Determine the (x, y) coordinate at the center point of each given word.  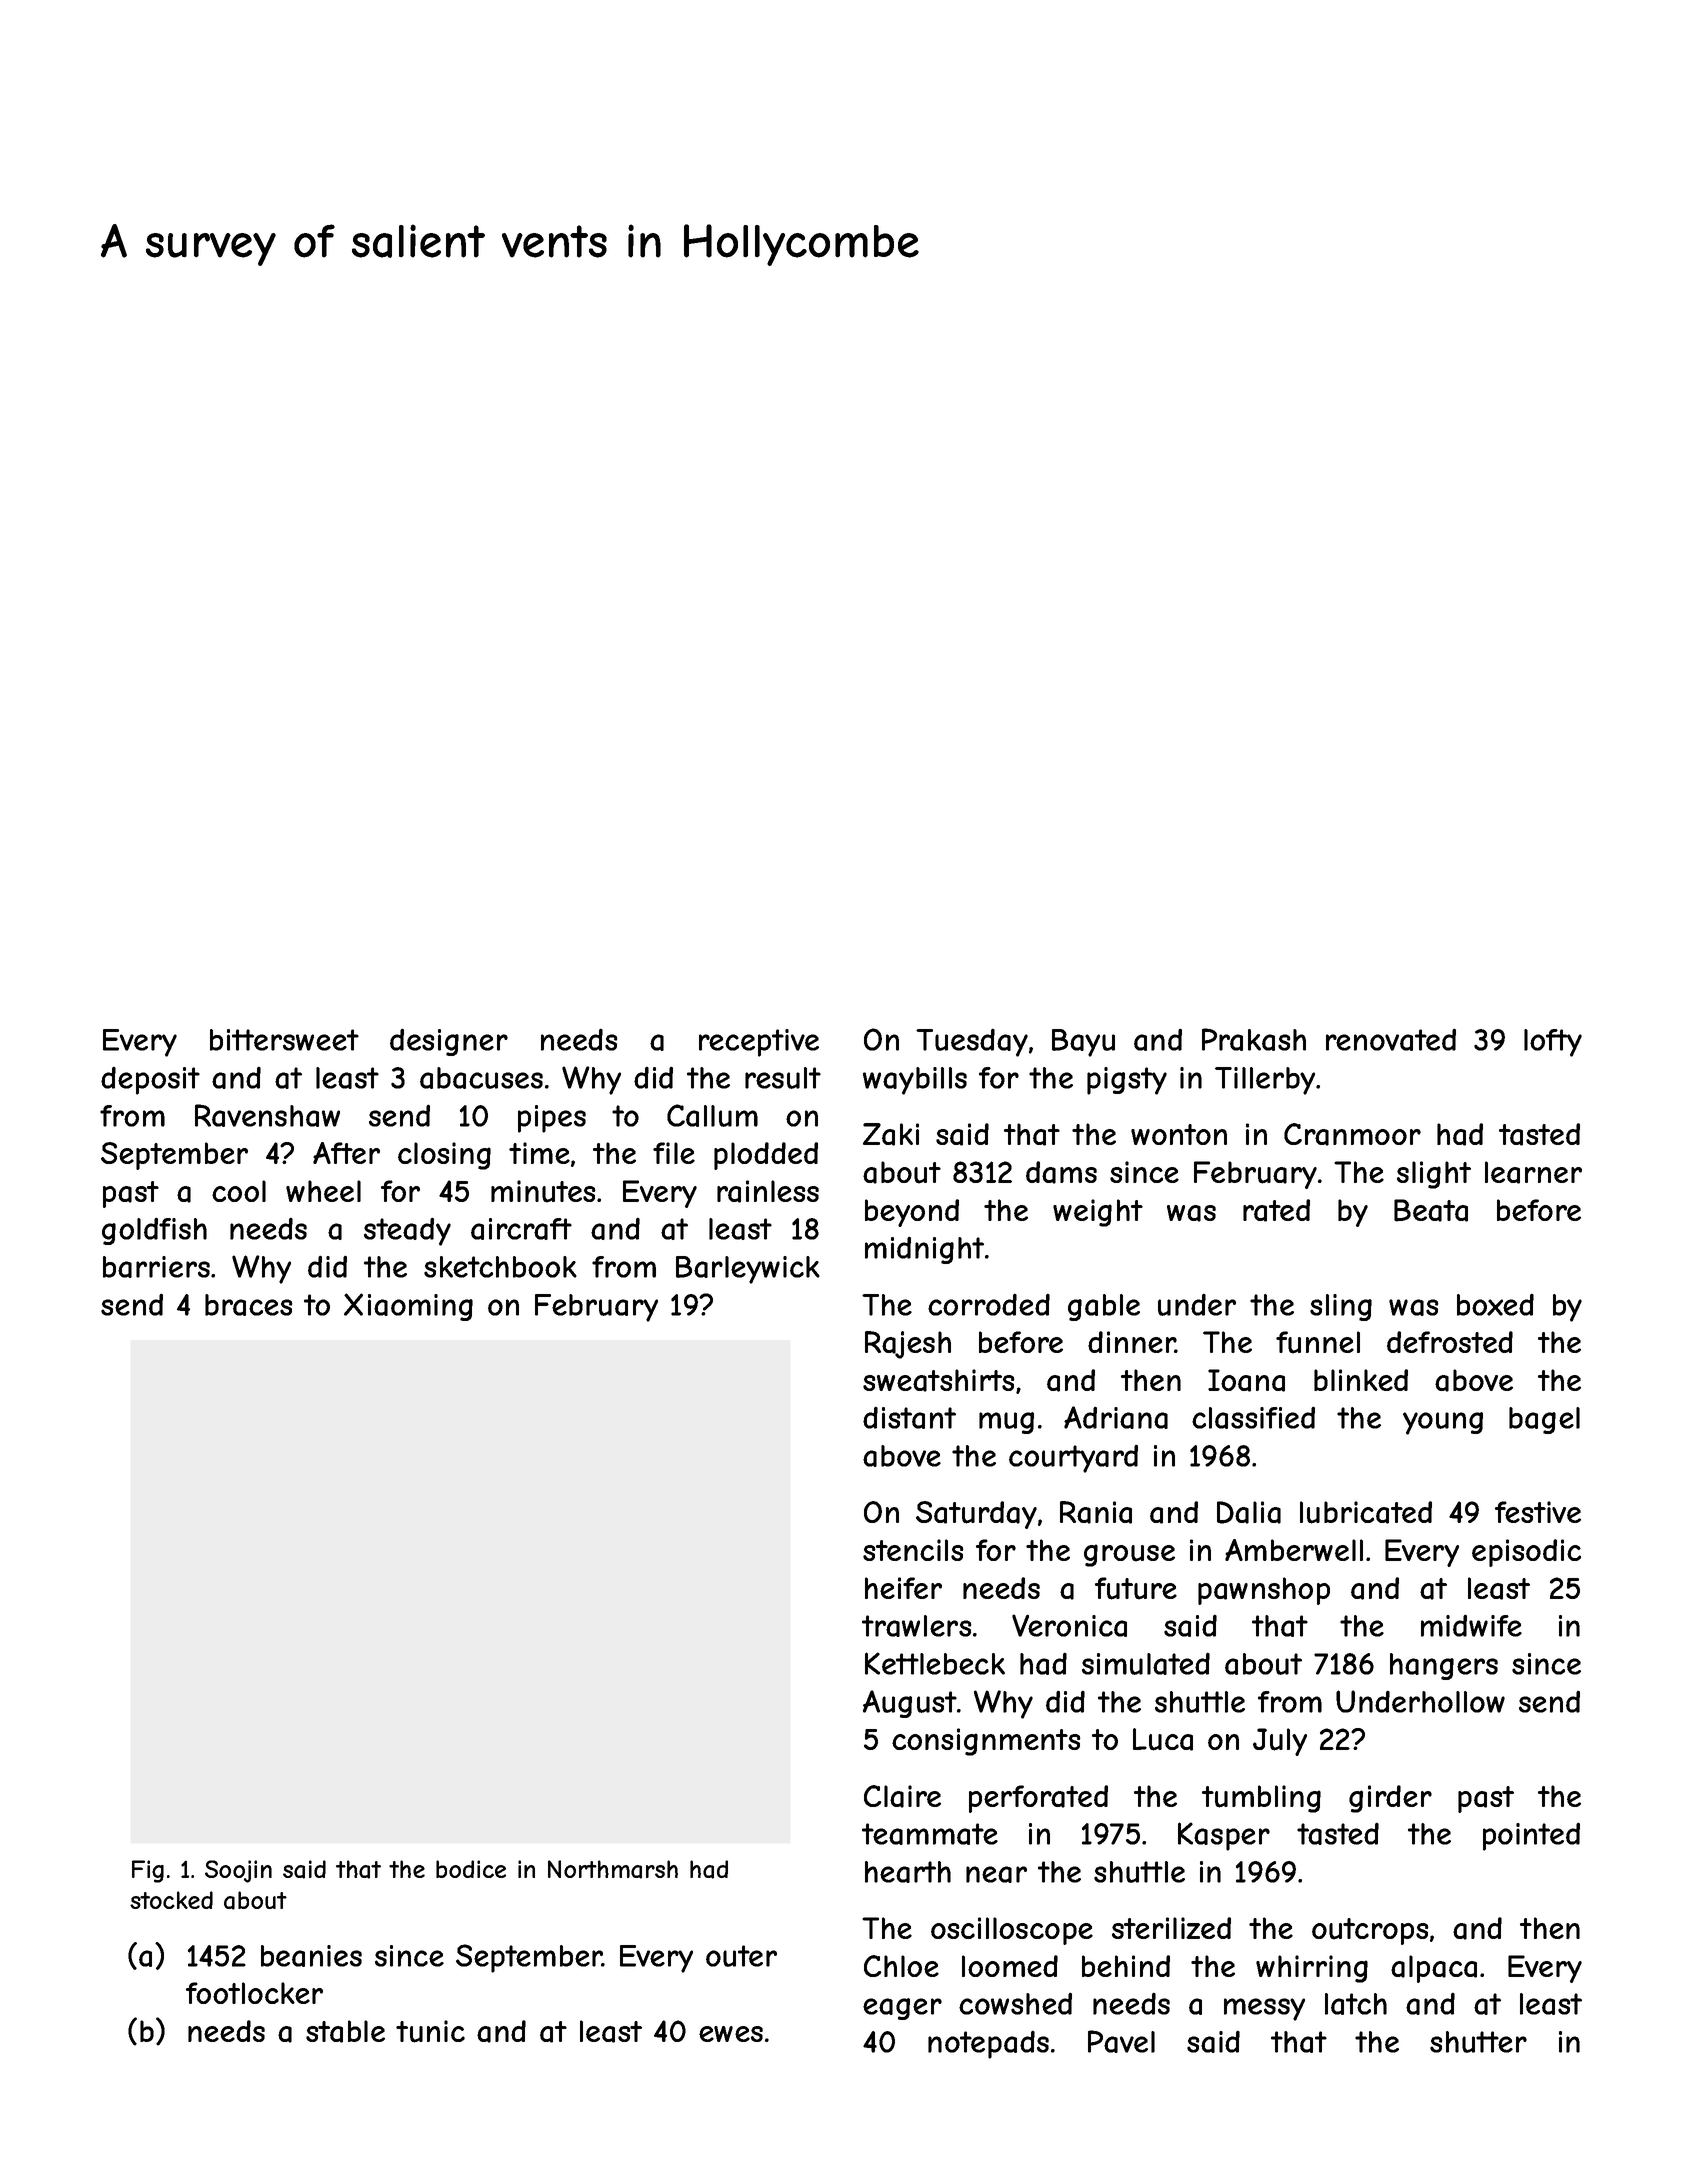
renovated (1391, 1039)
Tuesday (972, 1042)
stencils (913, 1550)
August (910, 1704)
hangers (1444, 1666)
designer (449, 1042)
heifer (903, 1588)
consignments (986, 1742)
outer (741, 1956)
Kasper (1224, 1836)
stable (345, 2031)
